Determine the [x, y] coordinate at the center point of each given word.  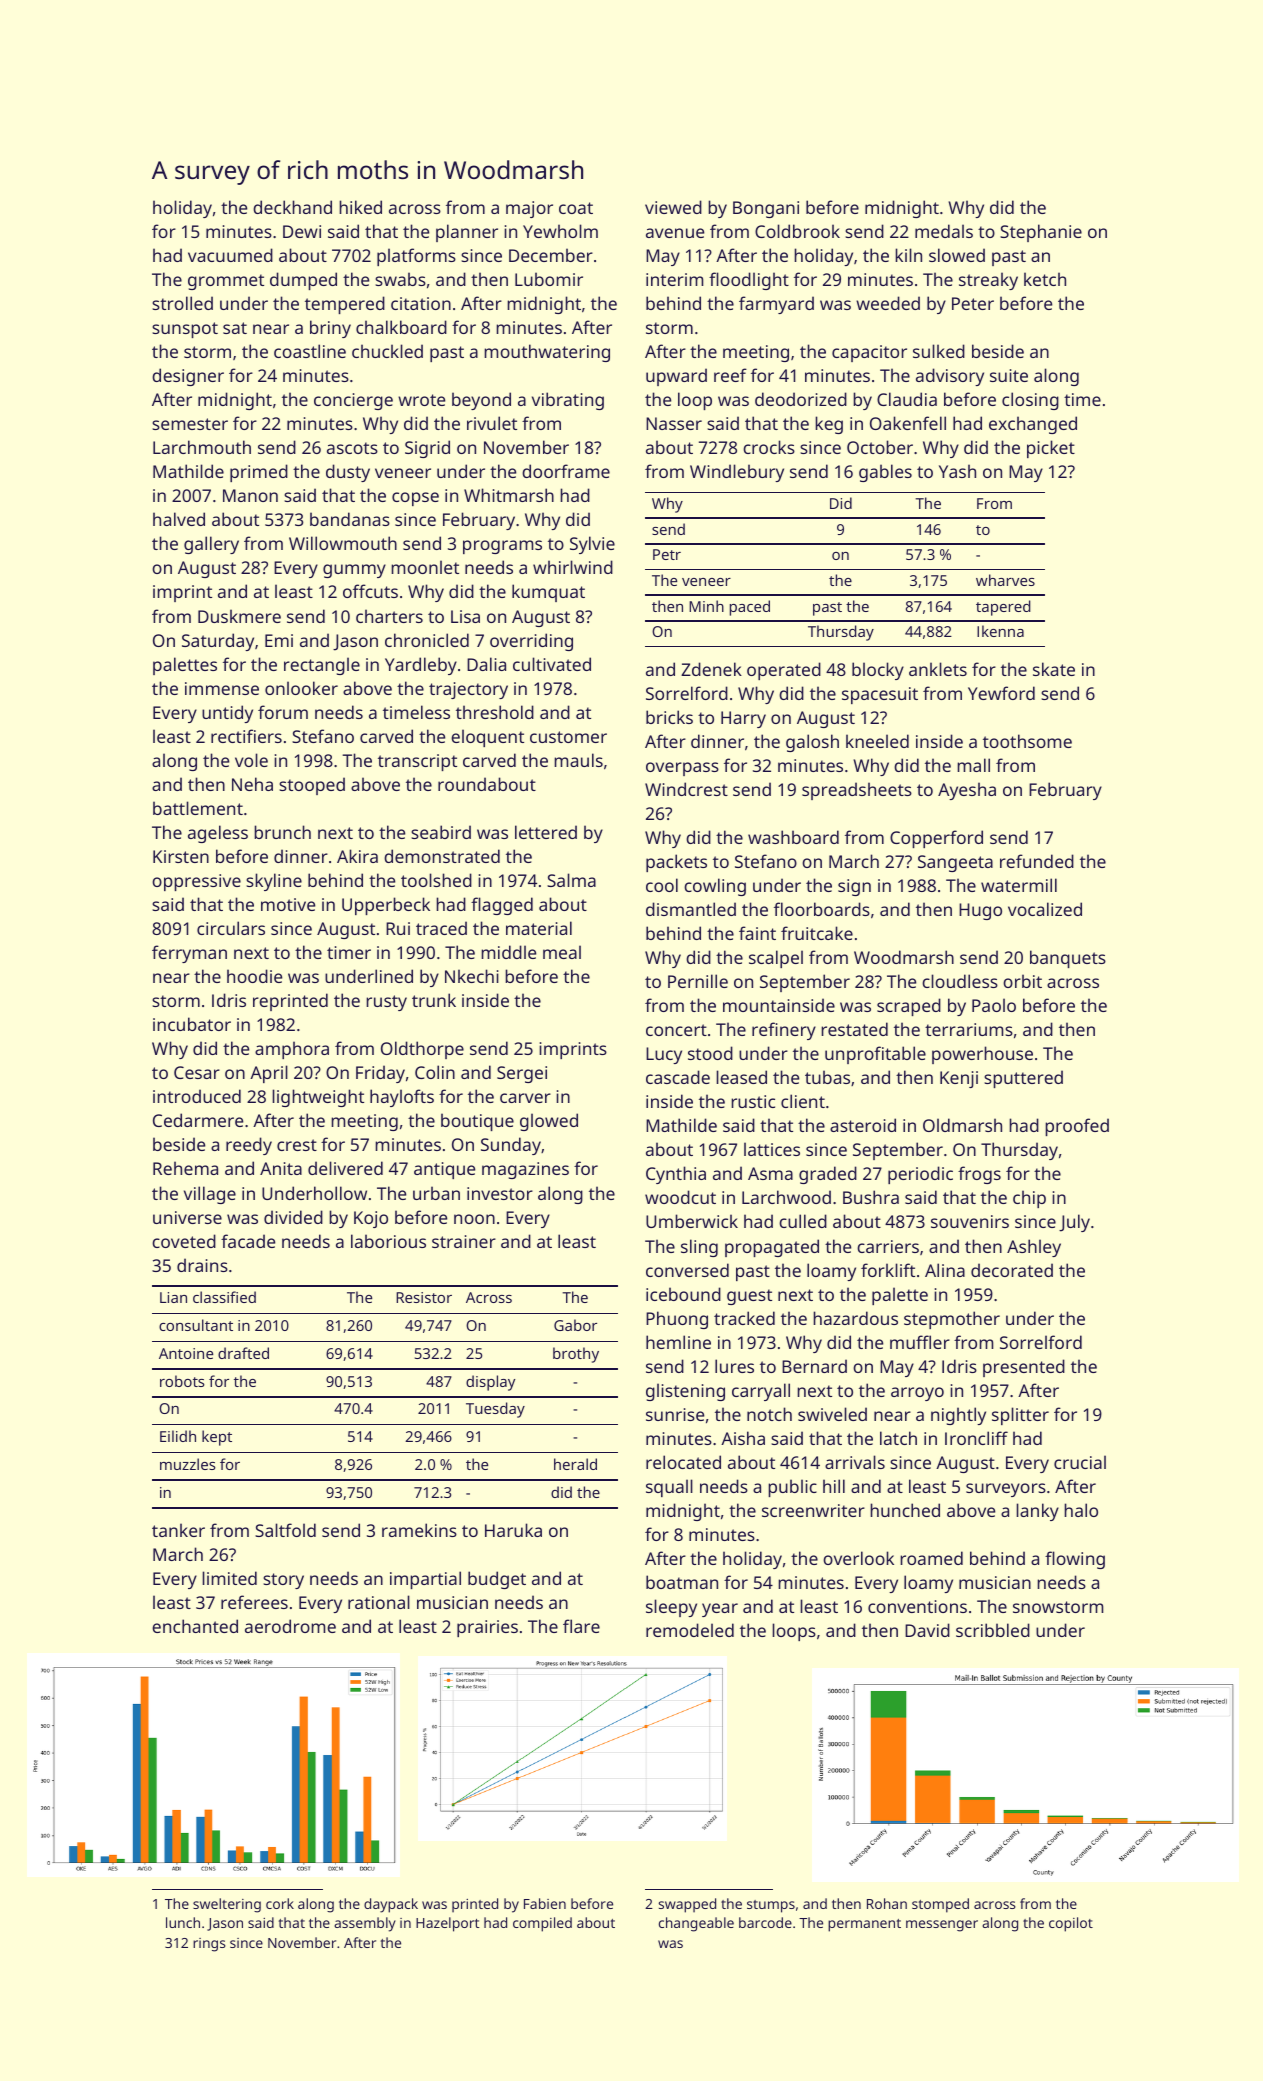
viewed [673, 207]
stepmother [952, 1320]
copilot [1071, 1924]
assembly [365, 1924]
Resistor [424, 1297]
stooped [312, 786]
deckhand [292, 207]
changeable [696, 1924]
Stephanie [1041, 233]
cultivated [552, 664]
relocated [683, 1462]
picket [1051, 449]
